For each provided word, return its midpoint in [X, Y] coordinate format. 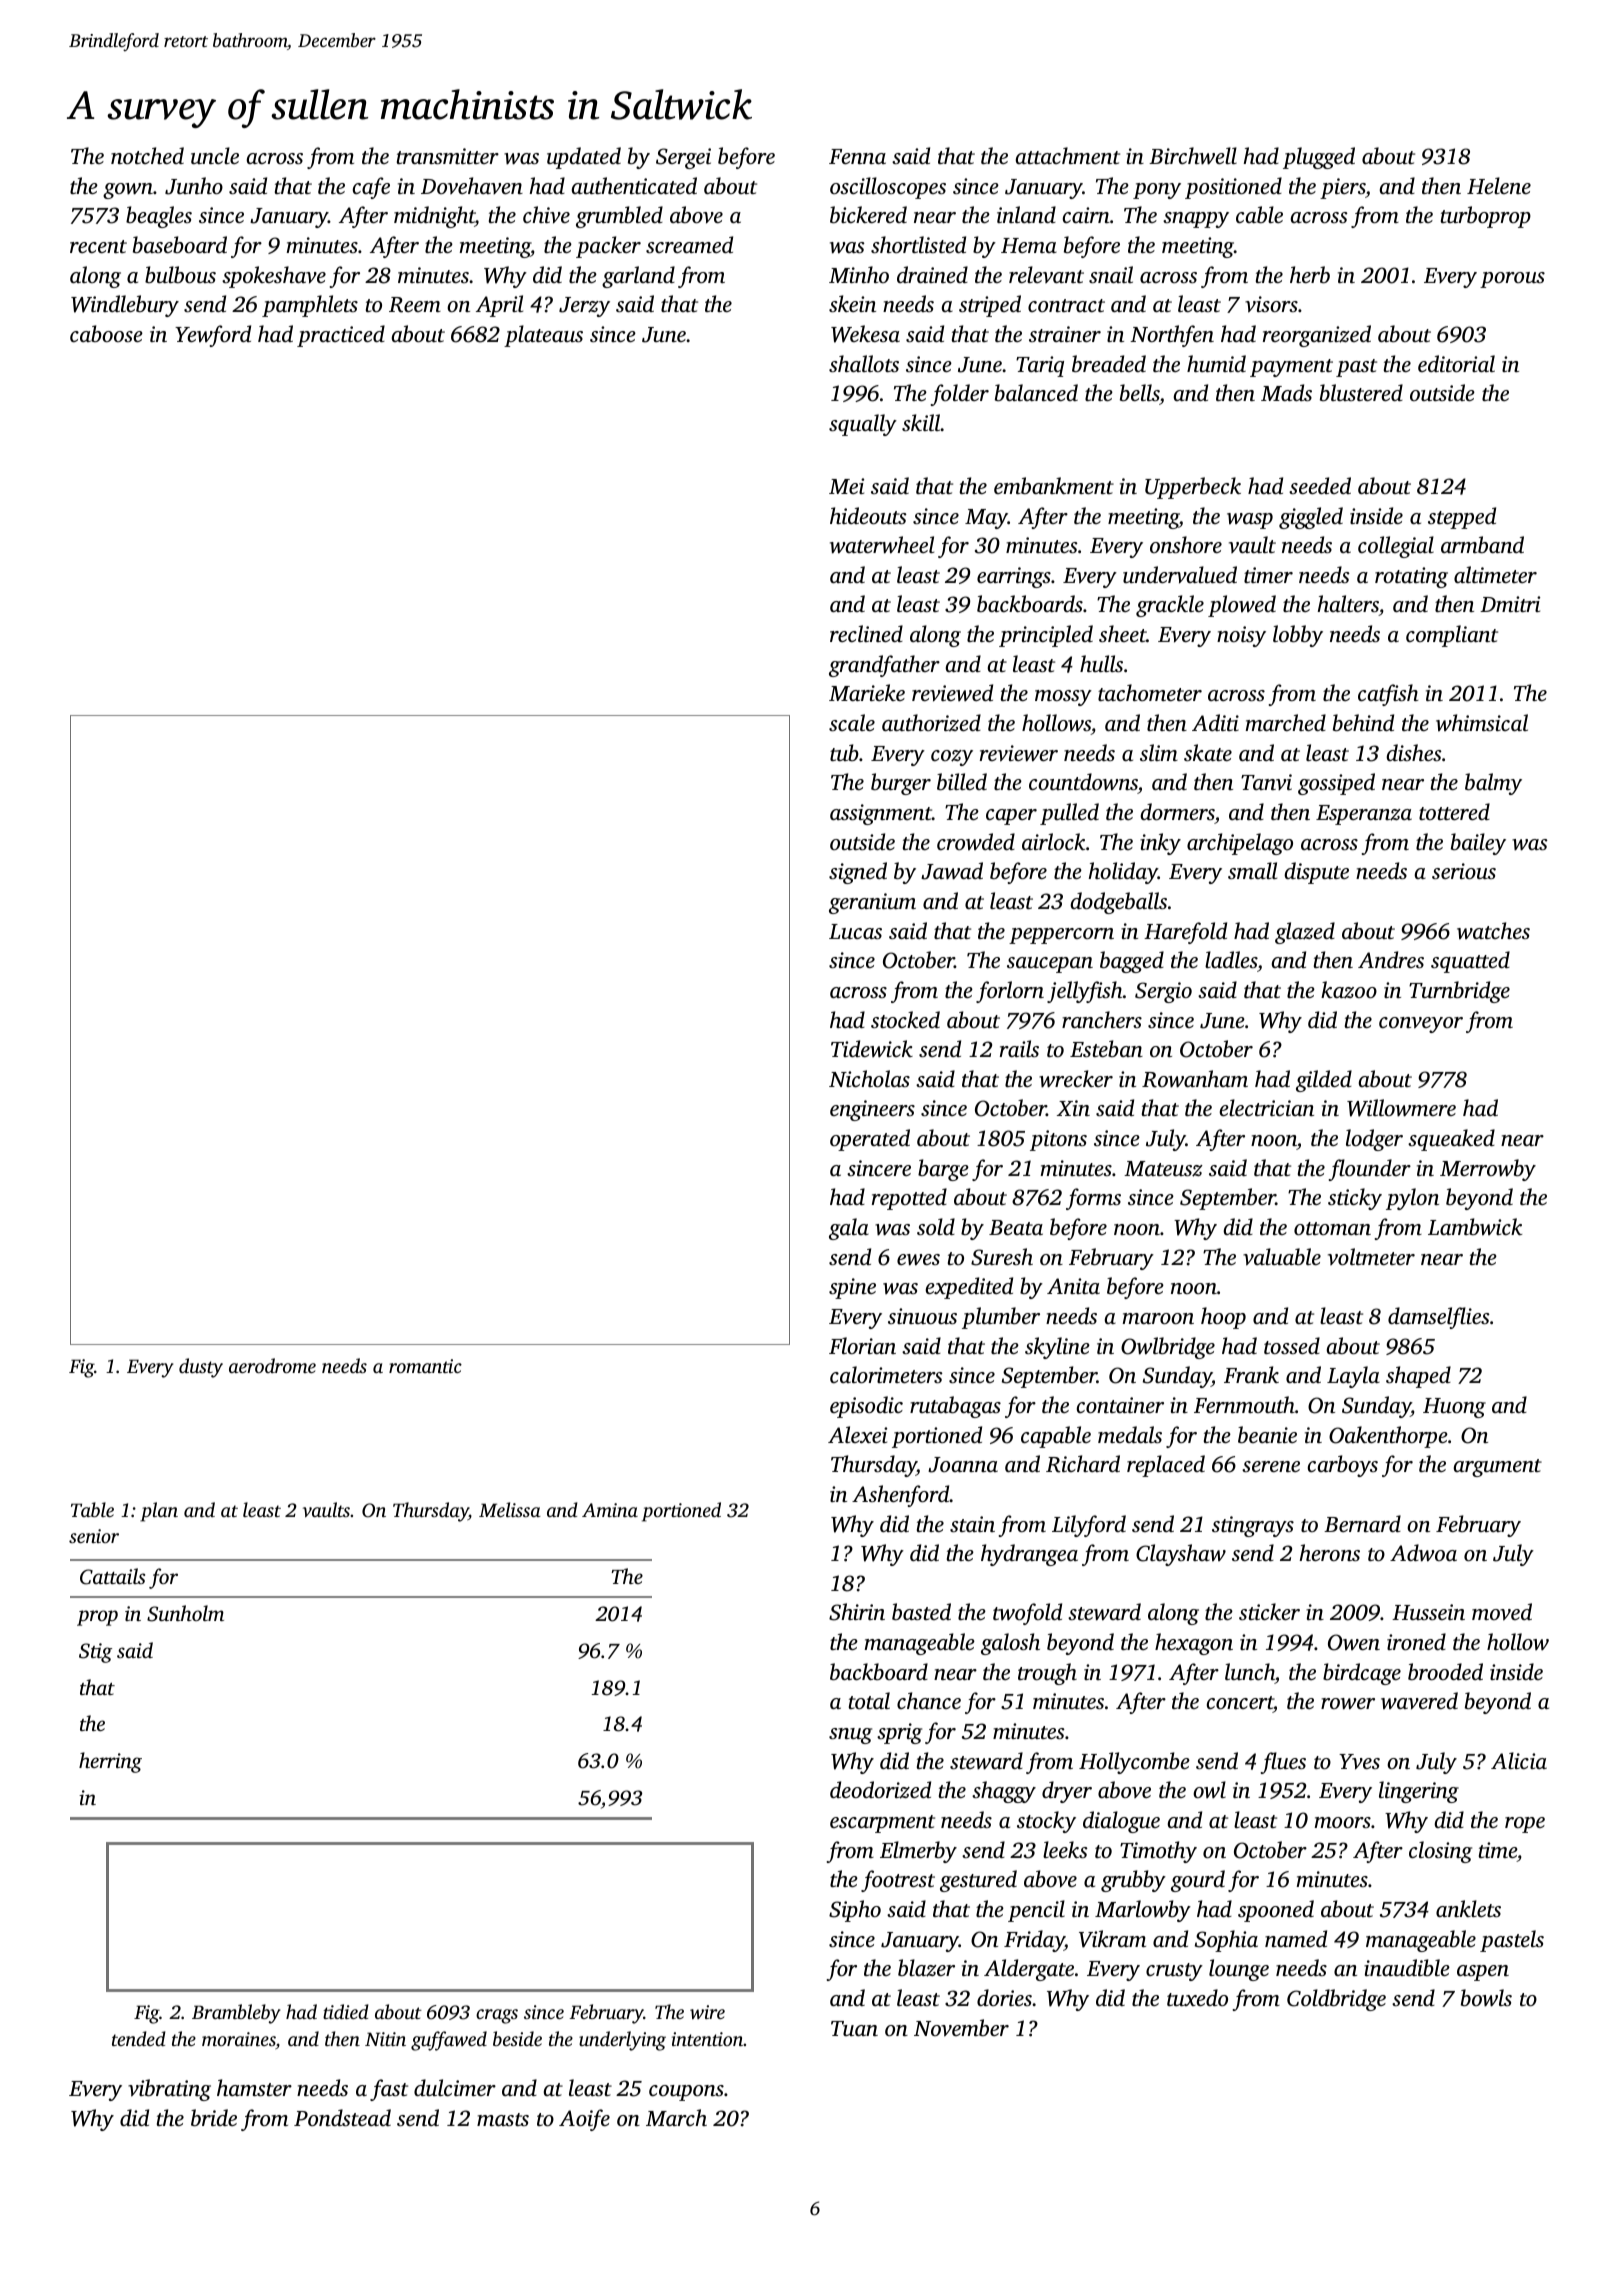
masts [503, 2119]
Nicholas [869, 1078]
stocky [1046, 1822]
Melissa [510, 1509]
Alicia [1519, 1760]
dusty [201, 1368]
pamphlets [310, 306]
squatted [1470, 962]
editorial [1456, 363]
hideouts [868, 515]
